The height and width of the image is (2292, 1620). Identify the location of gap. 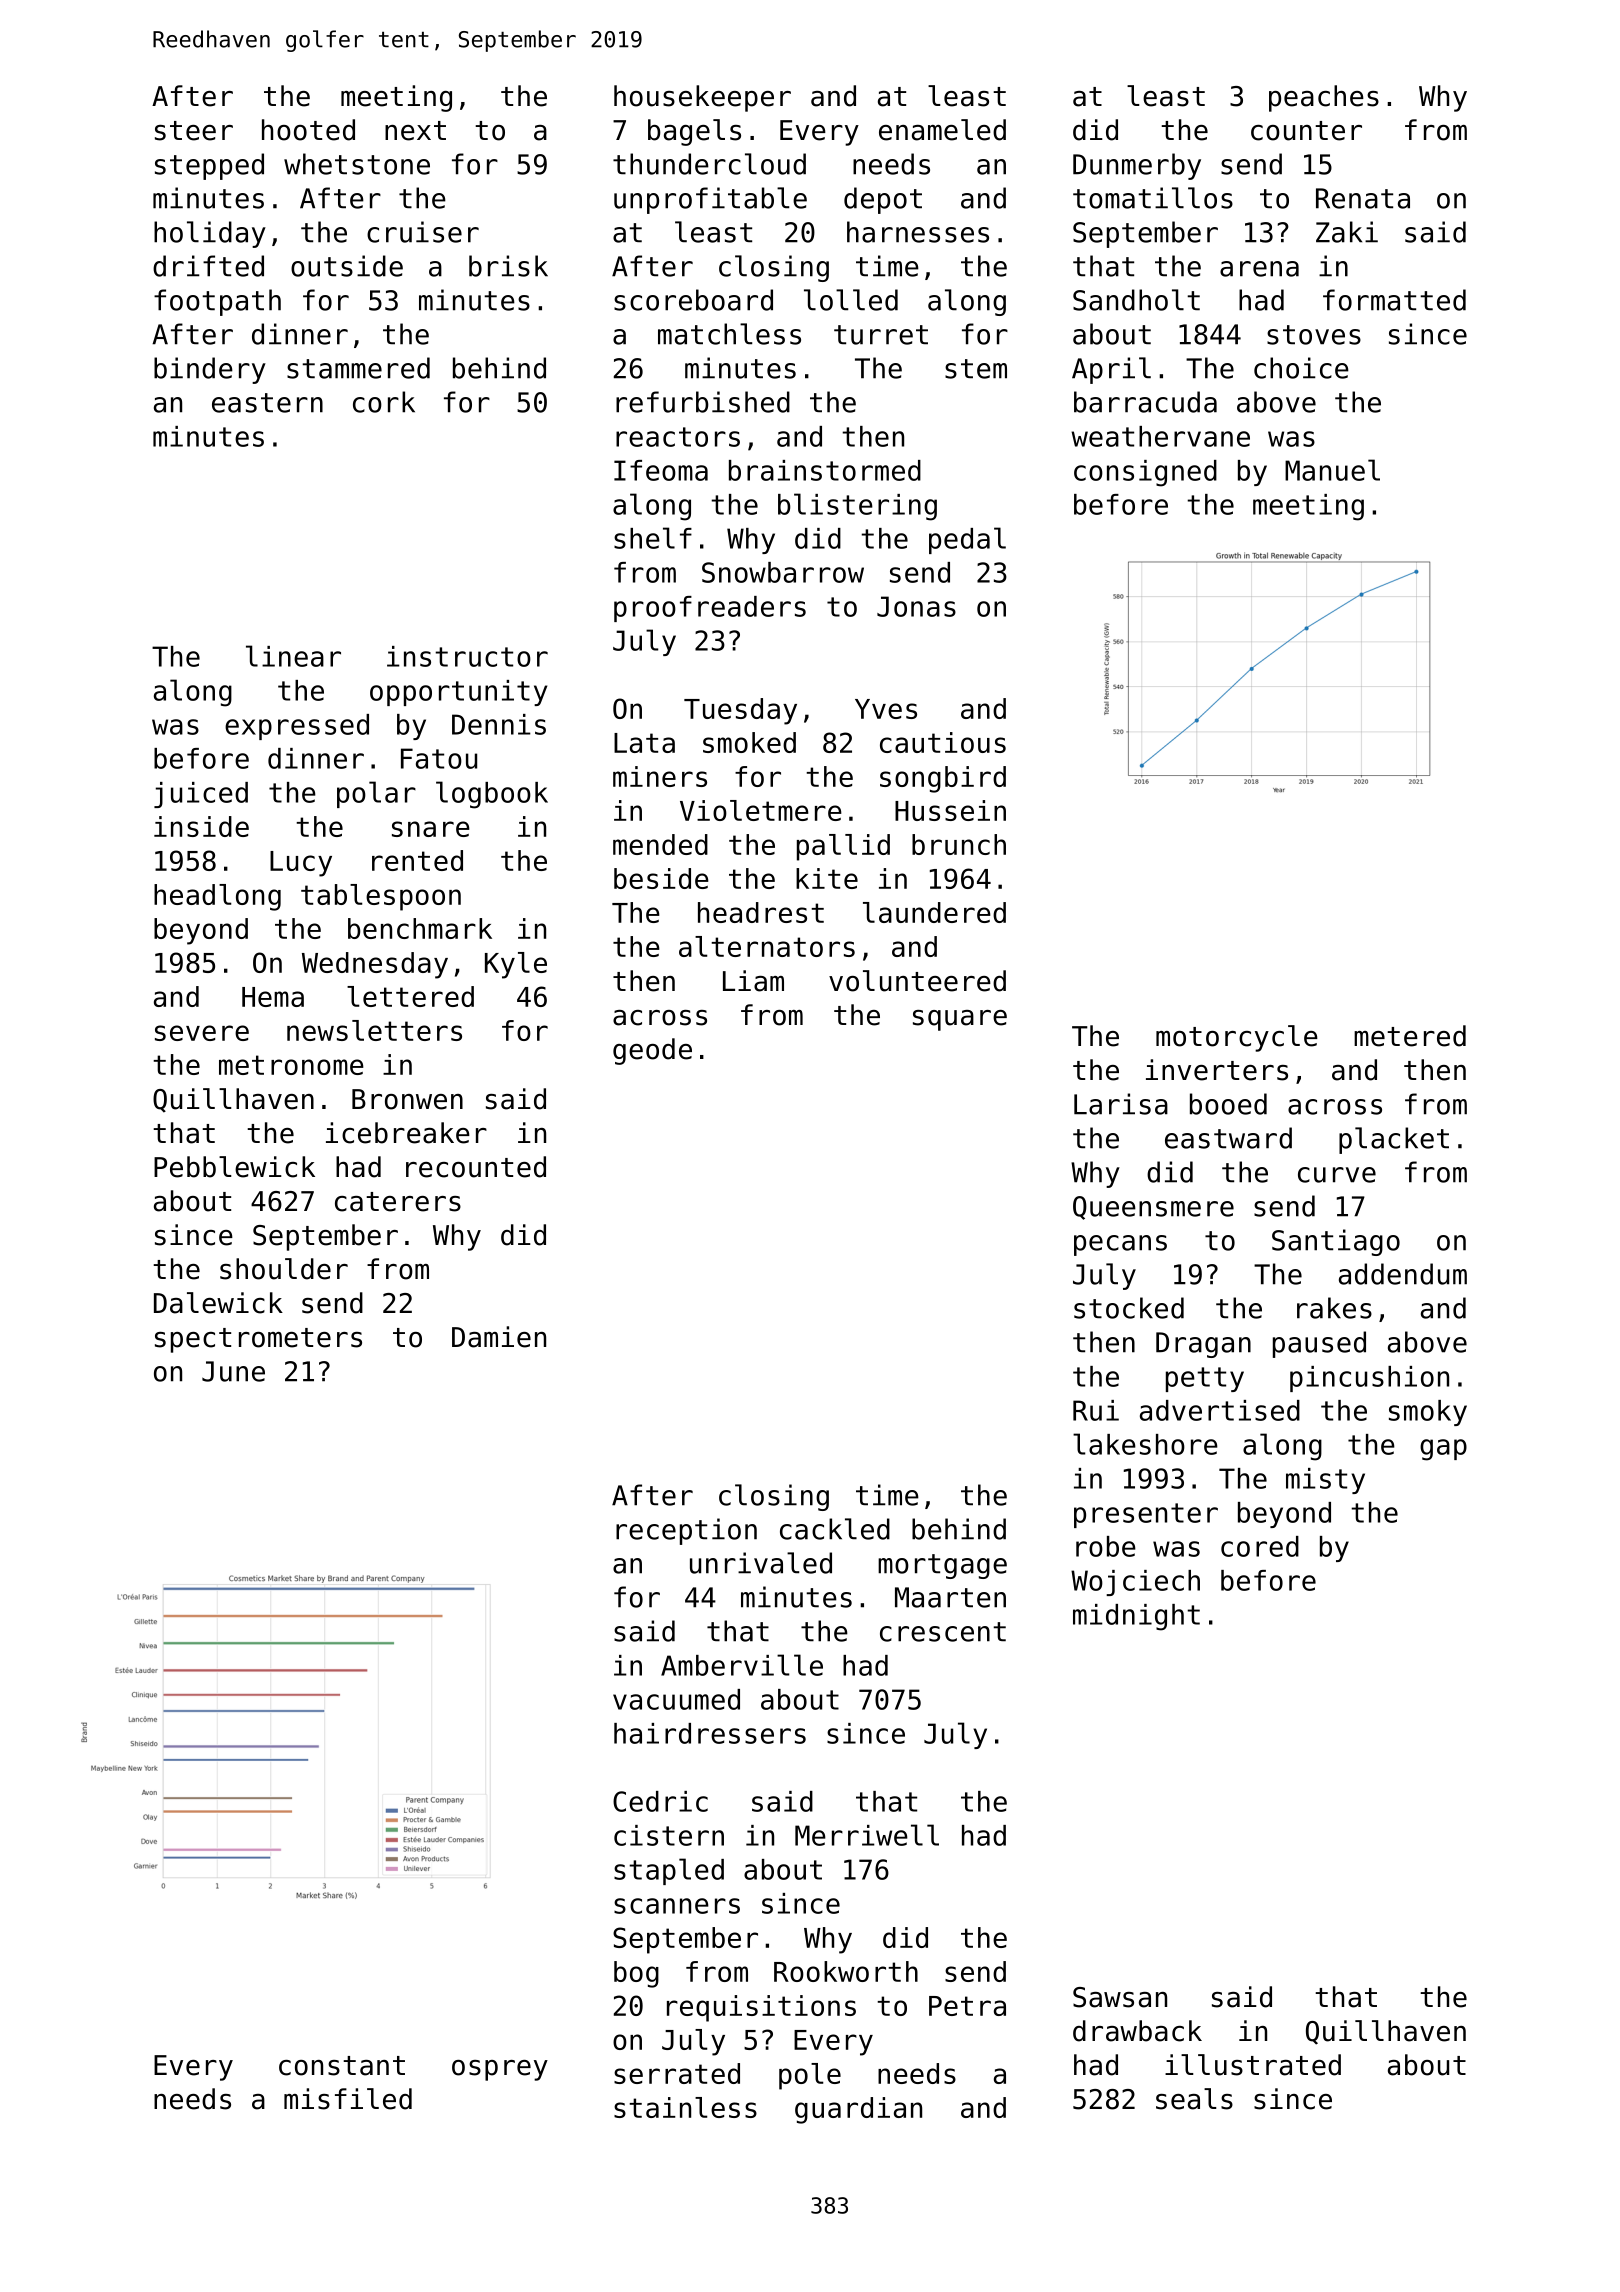
(1443, 1450).
